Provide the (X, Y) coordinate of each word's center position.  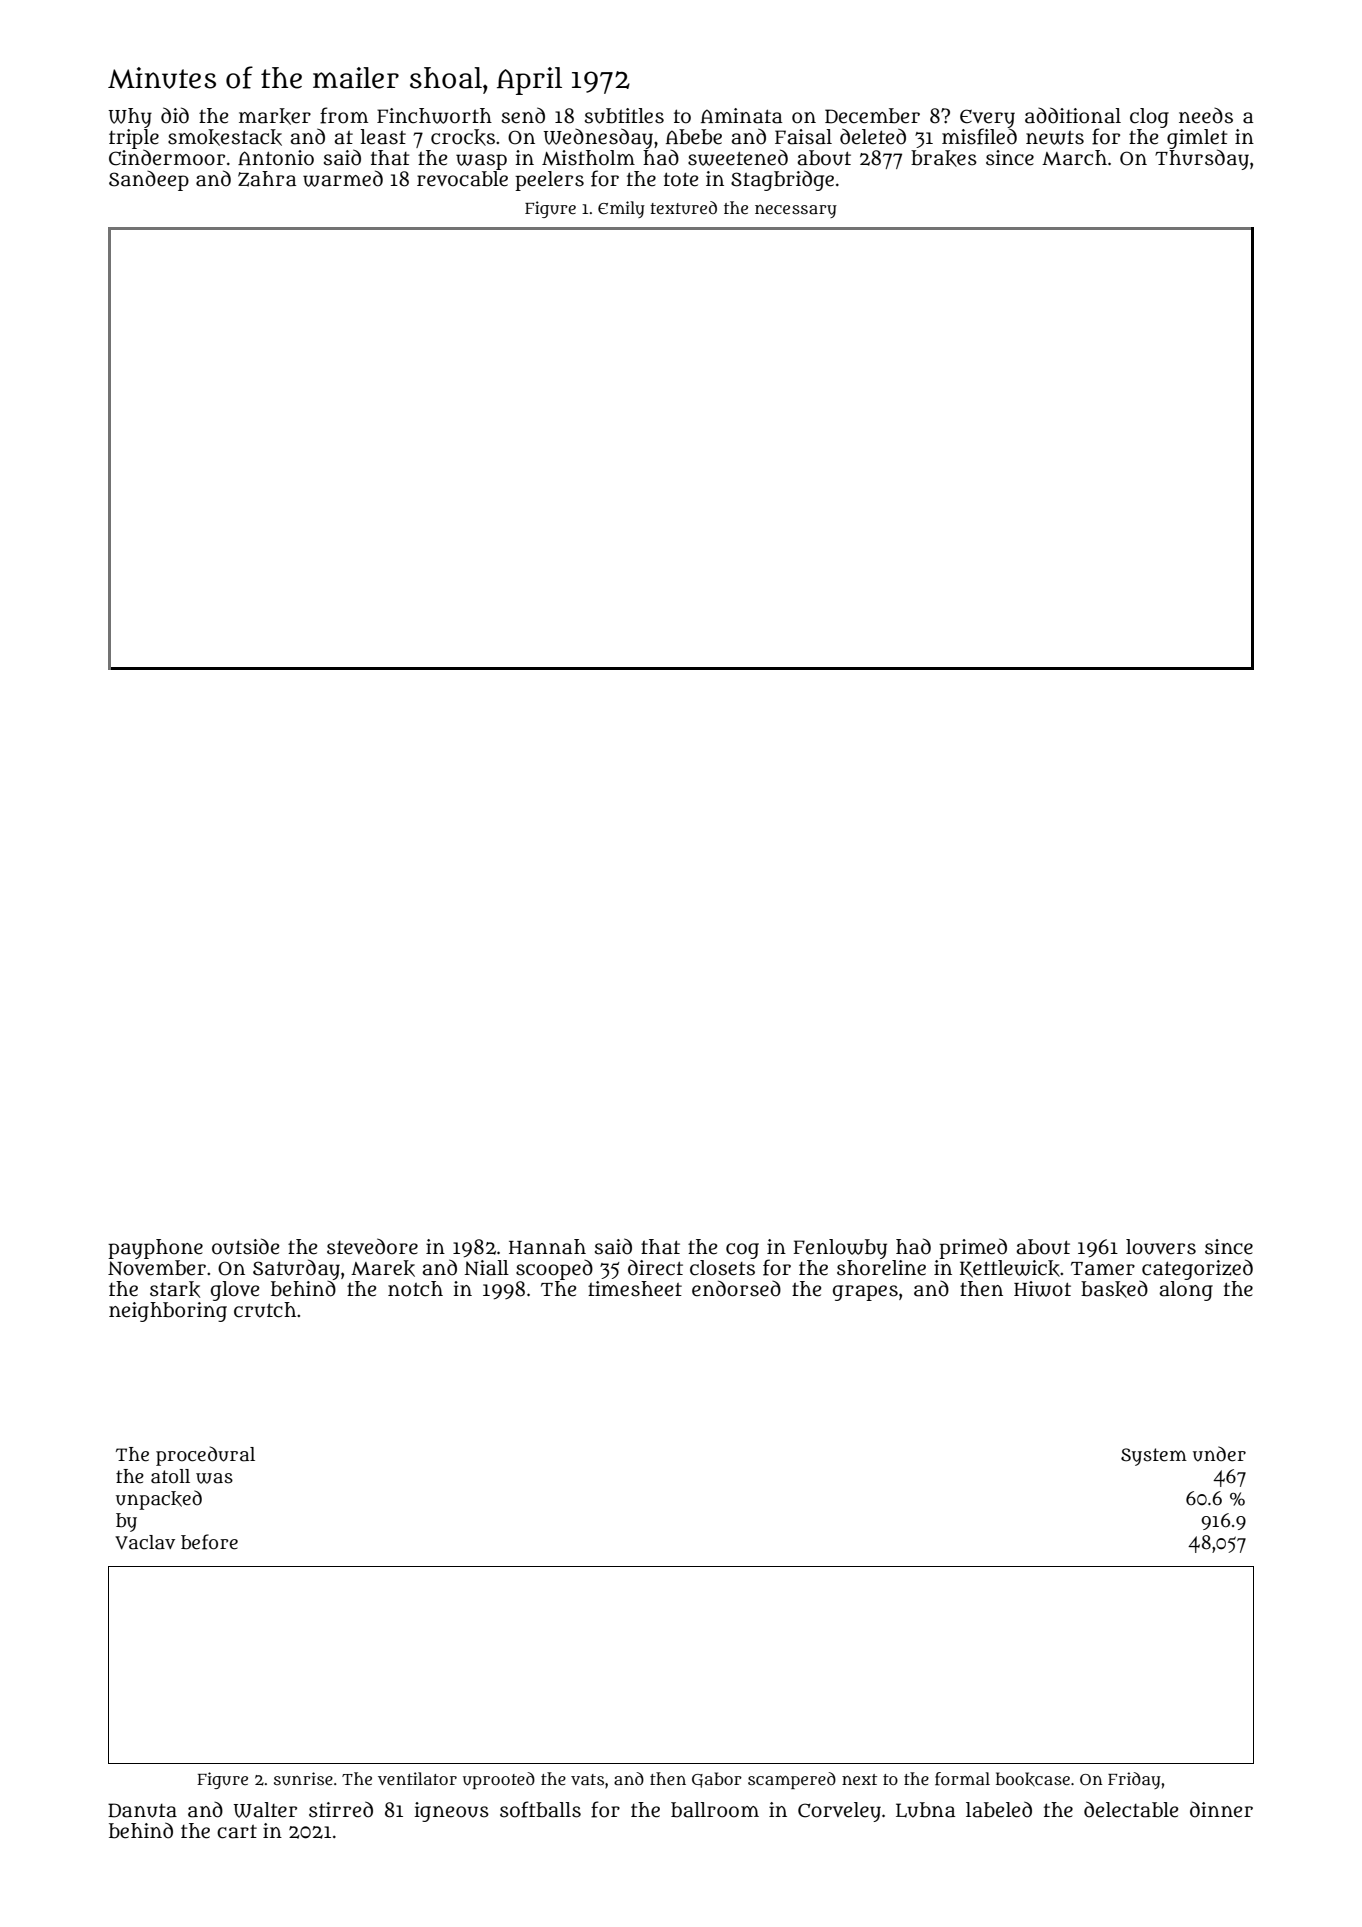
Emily (621, 209)
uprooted (499, 1780)
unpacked (159, 1500)
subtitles (624, 116)
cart (237, 1832)
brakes (944, 158)
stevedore (372, 1246)
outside (245, 1246)
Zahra (267, 179)
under (1219, 1454)
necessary (796, 211)
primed (973, 1248)
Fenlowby (840, 1249)
